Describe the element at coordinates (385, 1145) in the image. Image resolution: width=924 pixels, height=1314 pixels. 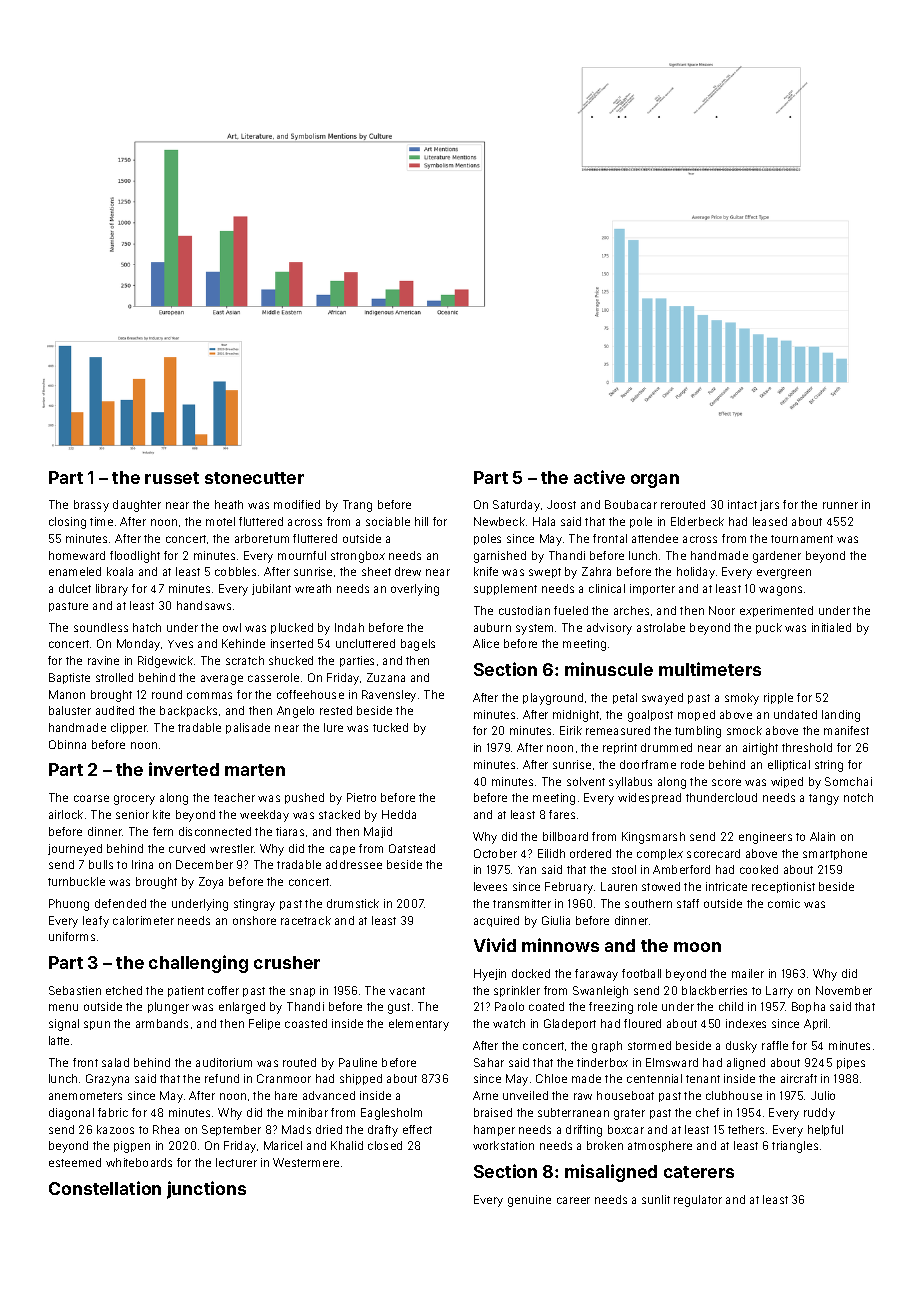
I see `closed` at that location.
